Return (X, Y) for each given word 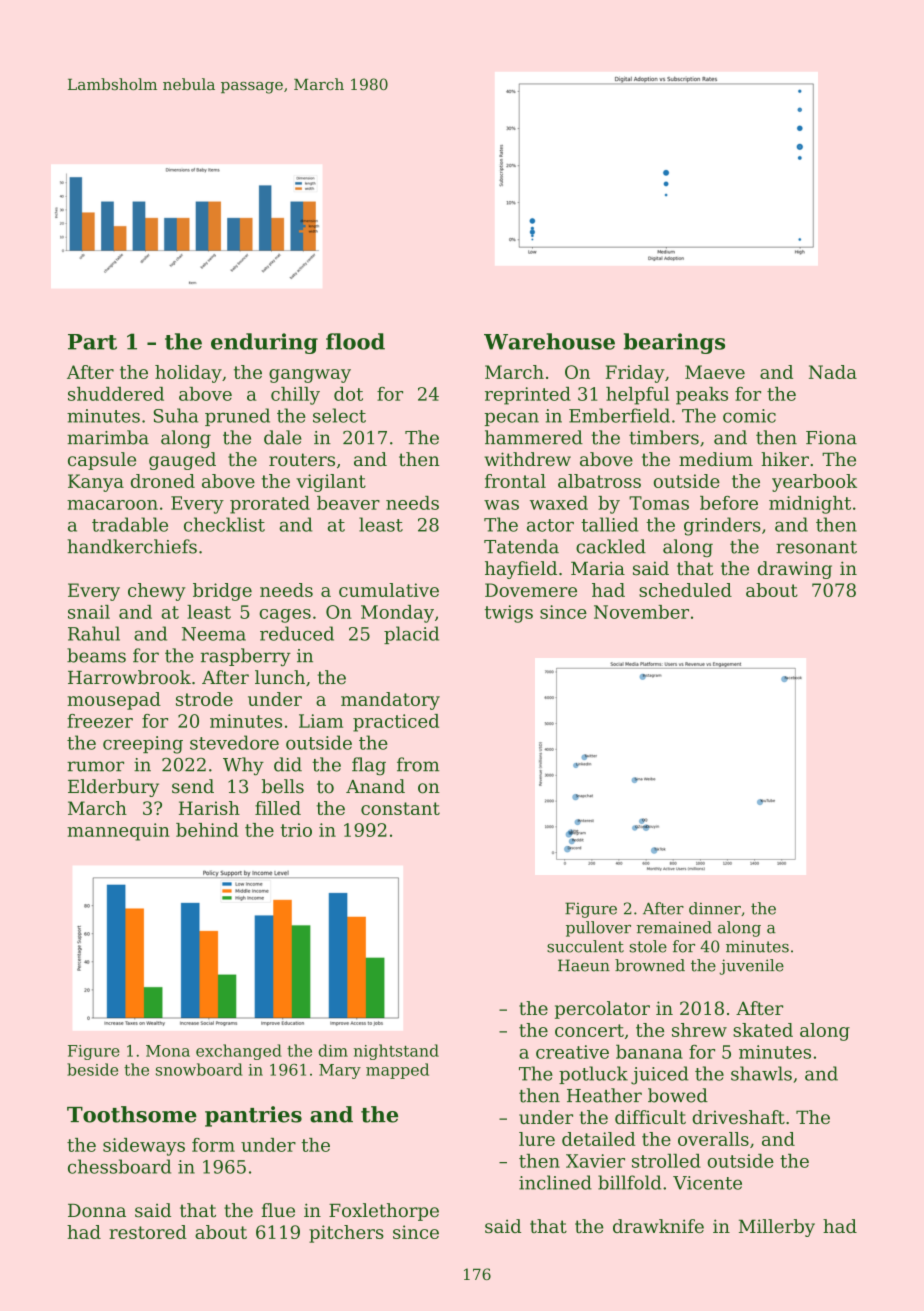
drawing (795, 570)
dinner (715, 908)
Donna (97, 1211)
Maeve (715, 372)
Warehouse (549, 341)
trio (296, 830)
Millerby (777, 1228)
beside (92, 1069)
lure (537, 1139)
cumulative (389, 590)
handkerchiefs (132, 546)
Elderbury (113, 788)
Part (92, 342)
